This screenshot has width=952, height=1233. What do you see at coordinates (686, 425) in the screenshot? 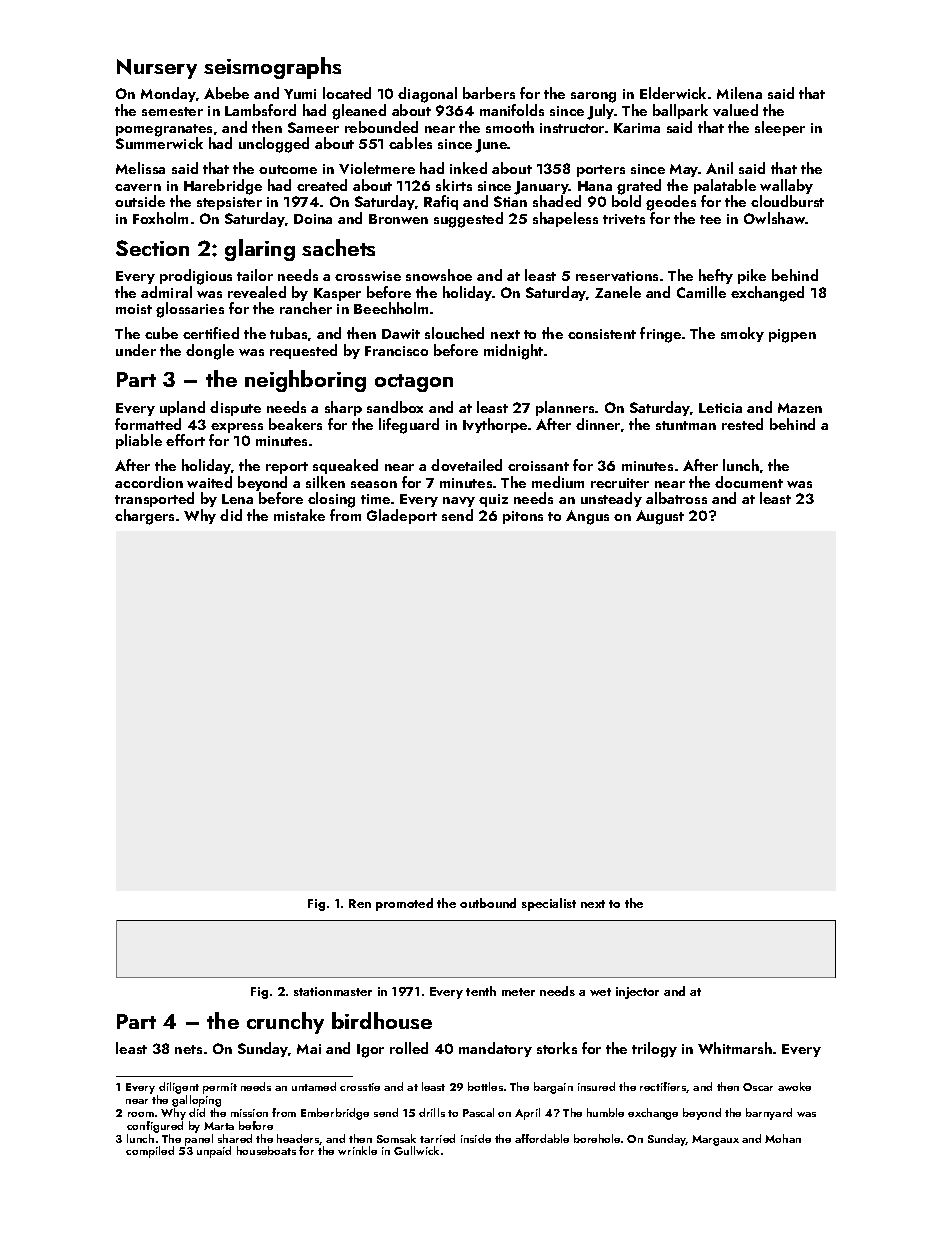
I see `stuntman` at bounding box center [686, 425].
